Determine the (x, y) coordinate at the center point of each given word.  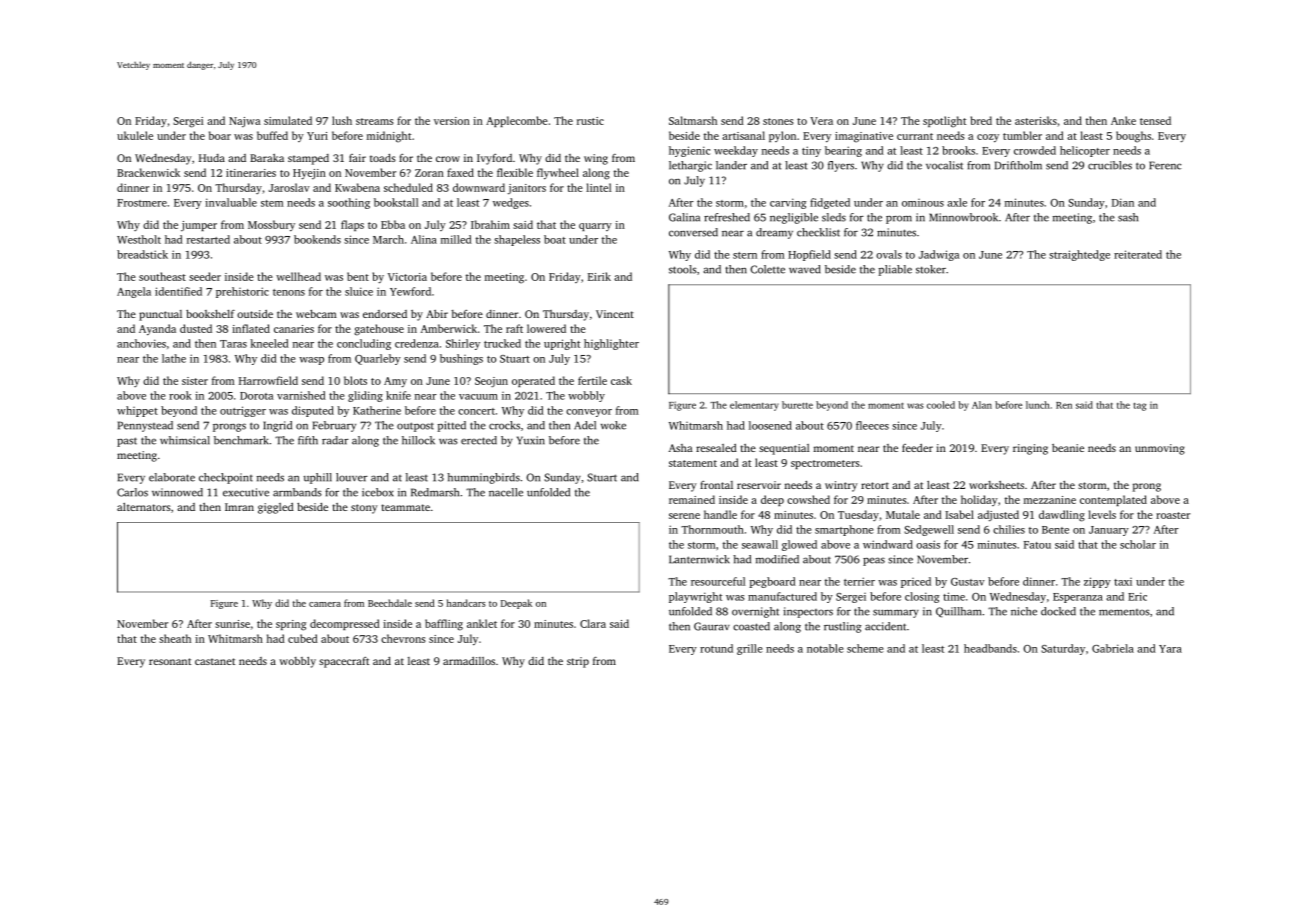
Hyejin (309, 174)
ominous (923, 203)
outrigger (243, 411)
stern (745, 255)
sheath (175, 638)
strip (578, 662)
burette (797, 405)
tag (1140, 406)
